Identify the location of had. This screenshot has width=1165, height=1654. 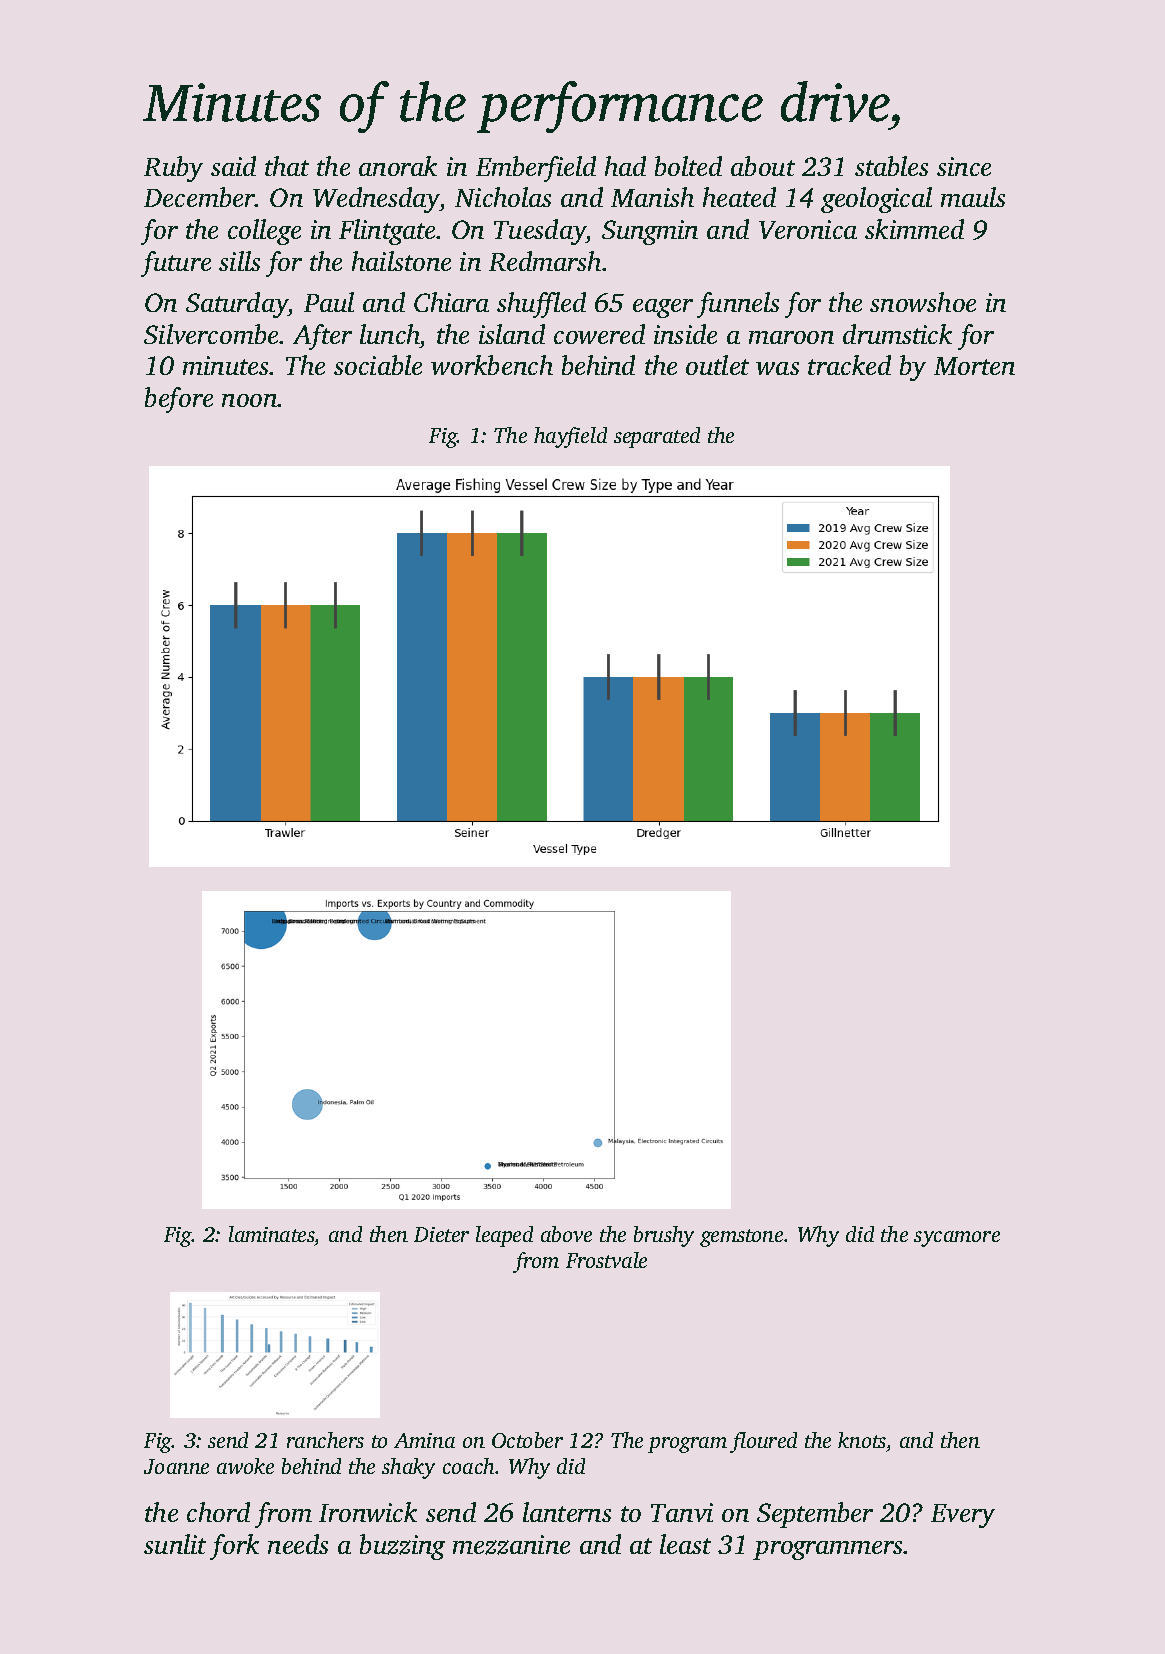
(625, 166).
